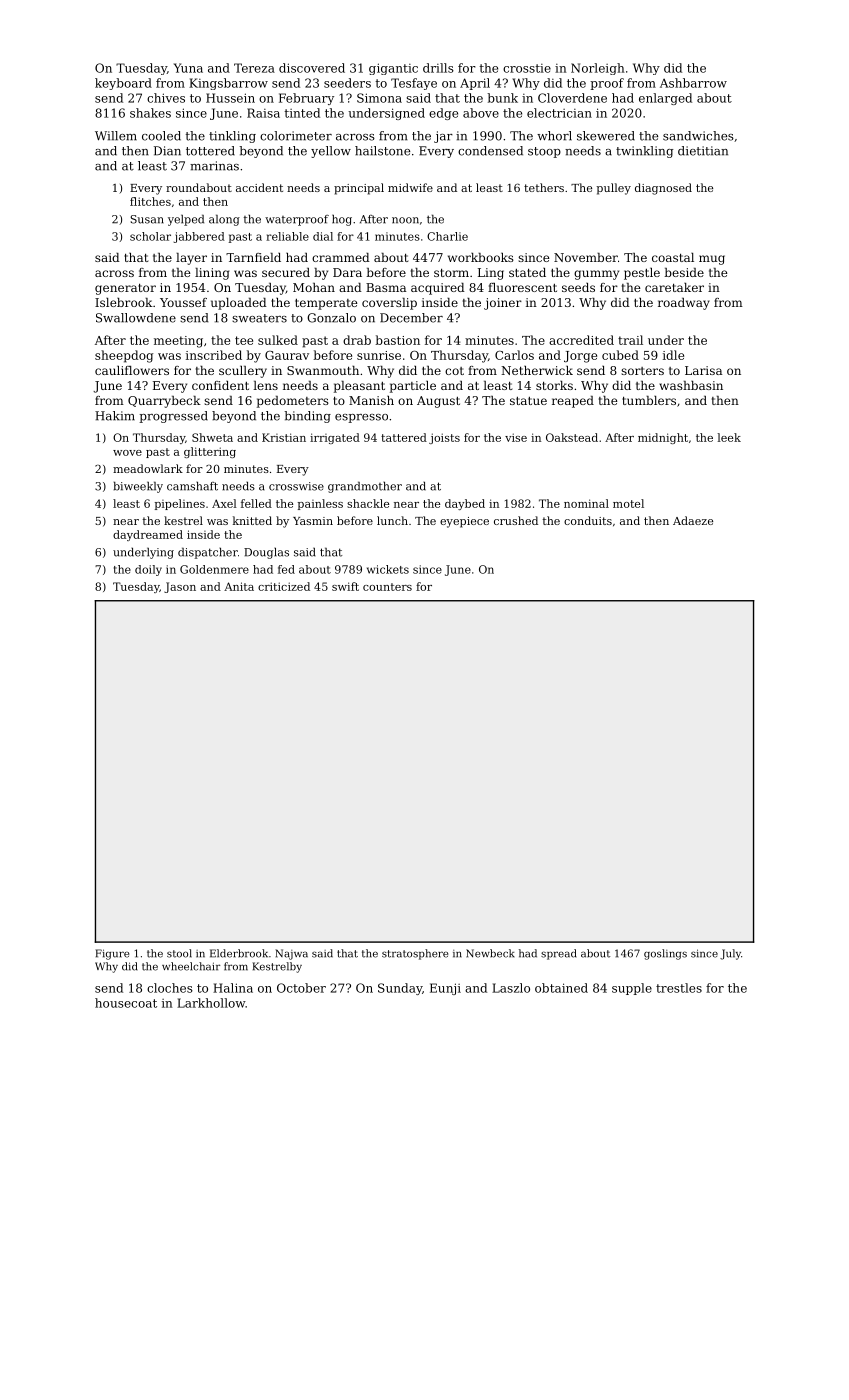 The image size is (849, 1400). Describe the element at coordinates (387, 587) in the screenshot. I see `counters` at that location.
